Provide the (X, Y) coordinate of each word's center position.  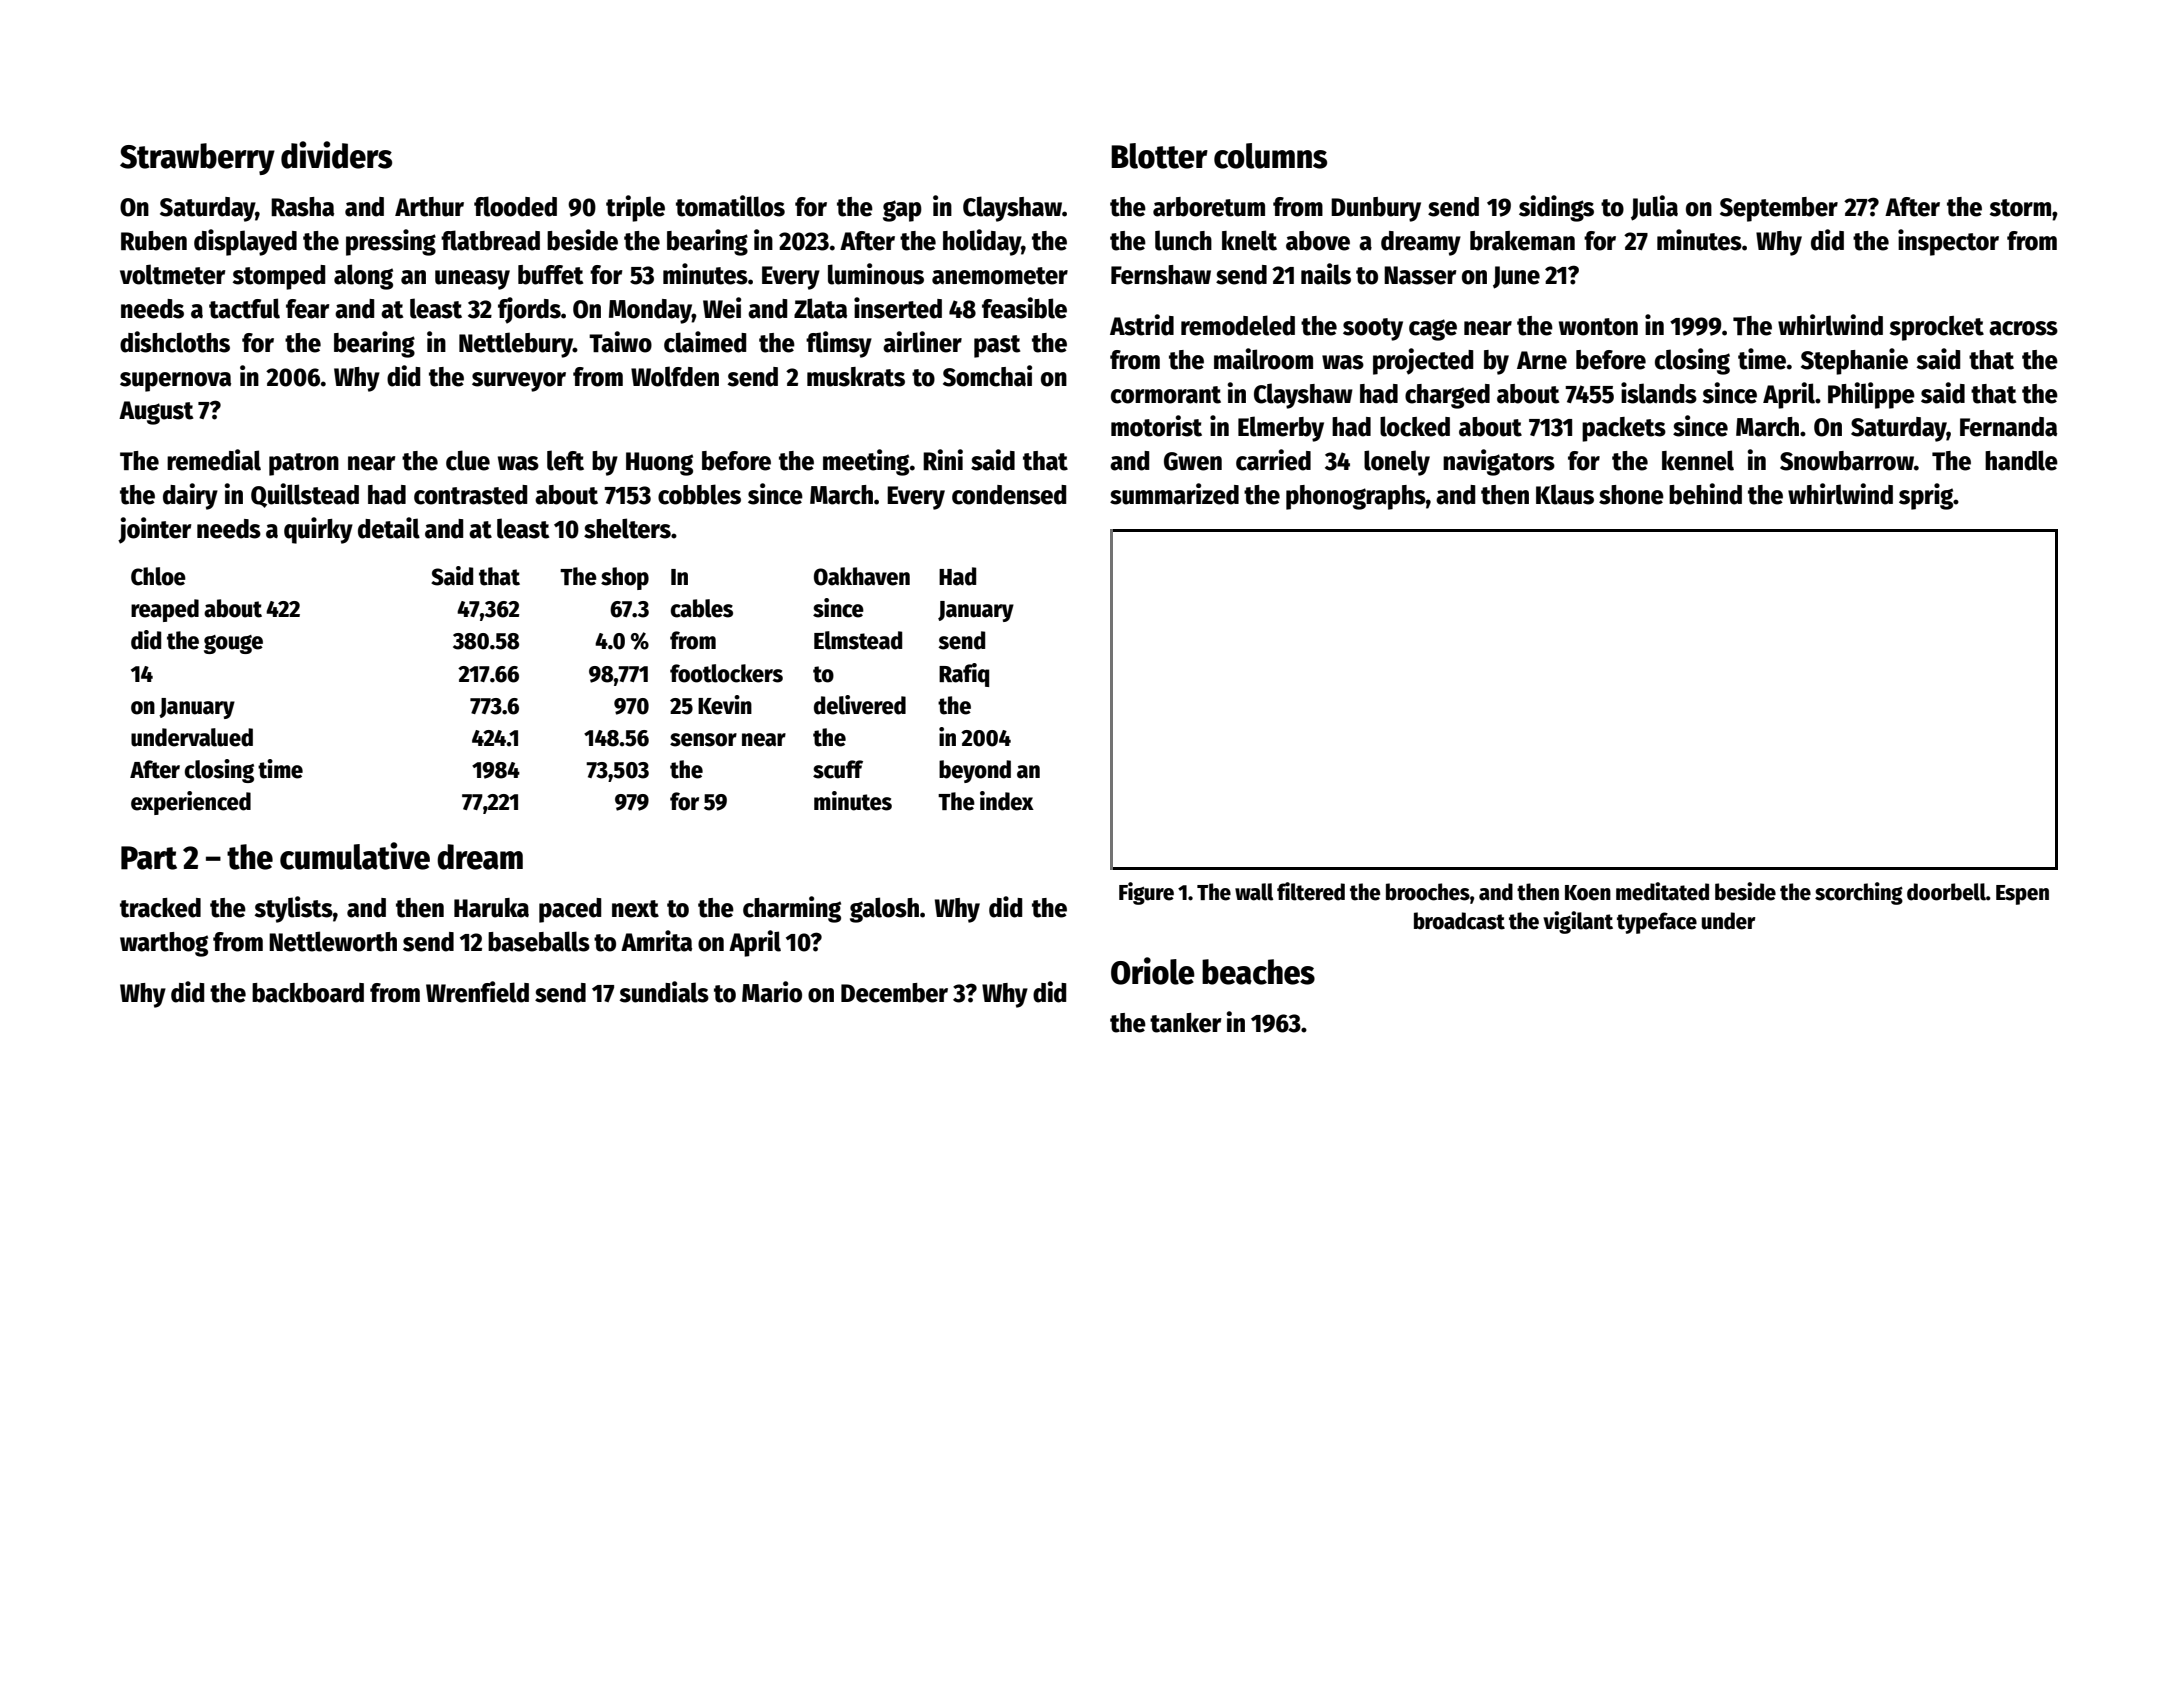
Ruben (154, 241)
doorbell (1946, 892)
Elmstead (858, 640)
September (1779, 209)
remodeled (1238, 325)
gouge (233, 644)
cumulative (355, 856)
